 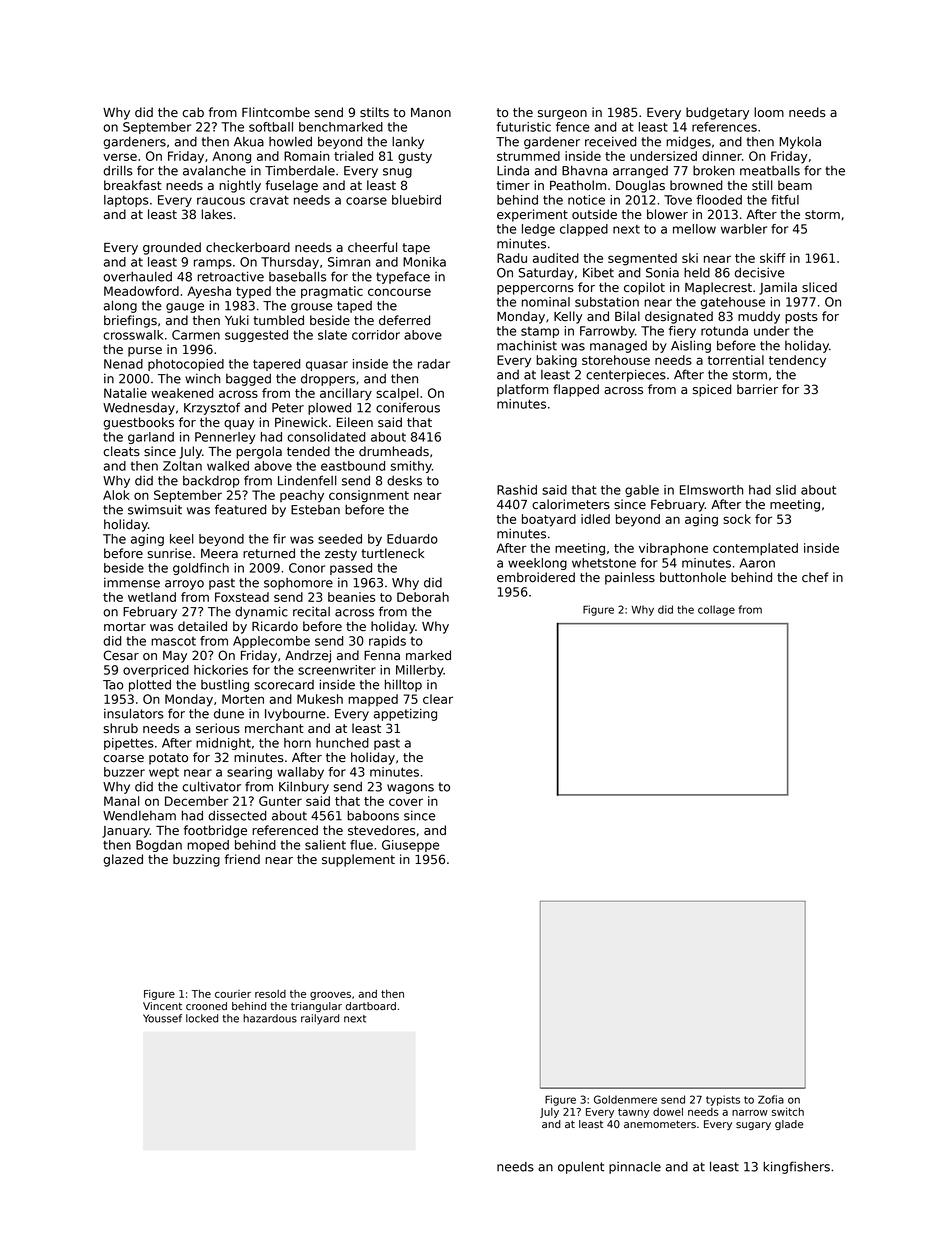 I want to click on Tove, so click(x=678, y=200).
